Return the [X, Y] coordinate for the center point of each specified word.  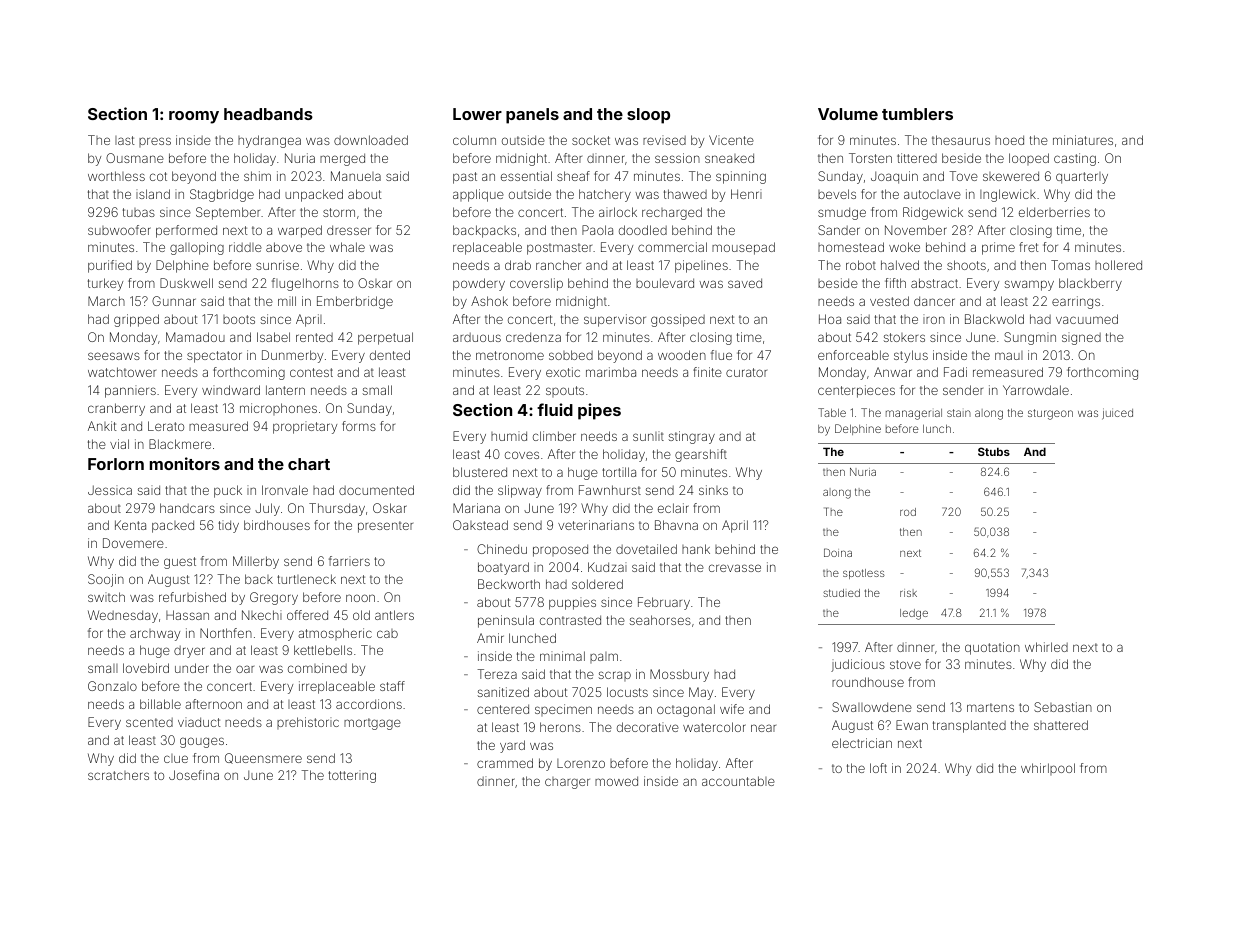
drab [518, 265]
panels [532, 116]
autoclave [932, 194]
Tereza [497, 674]
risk [908, 593]
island [153, 194]
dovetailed [646, 549]
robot [861, 265]
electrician [862, 743]
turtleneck [306, 579]
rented [314, 337]
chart [309, 464]
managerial [914, 414]
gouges [202, 742]
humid [509, 436]
